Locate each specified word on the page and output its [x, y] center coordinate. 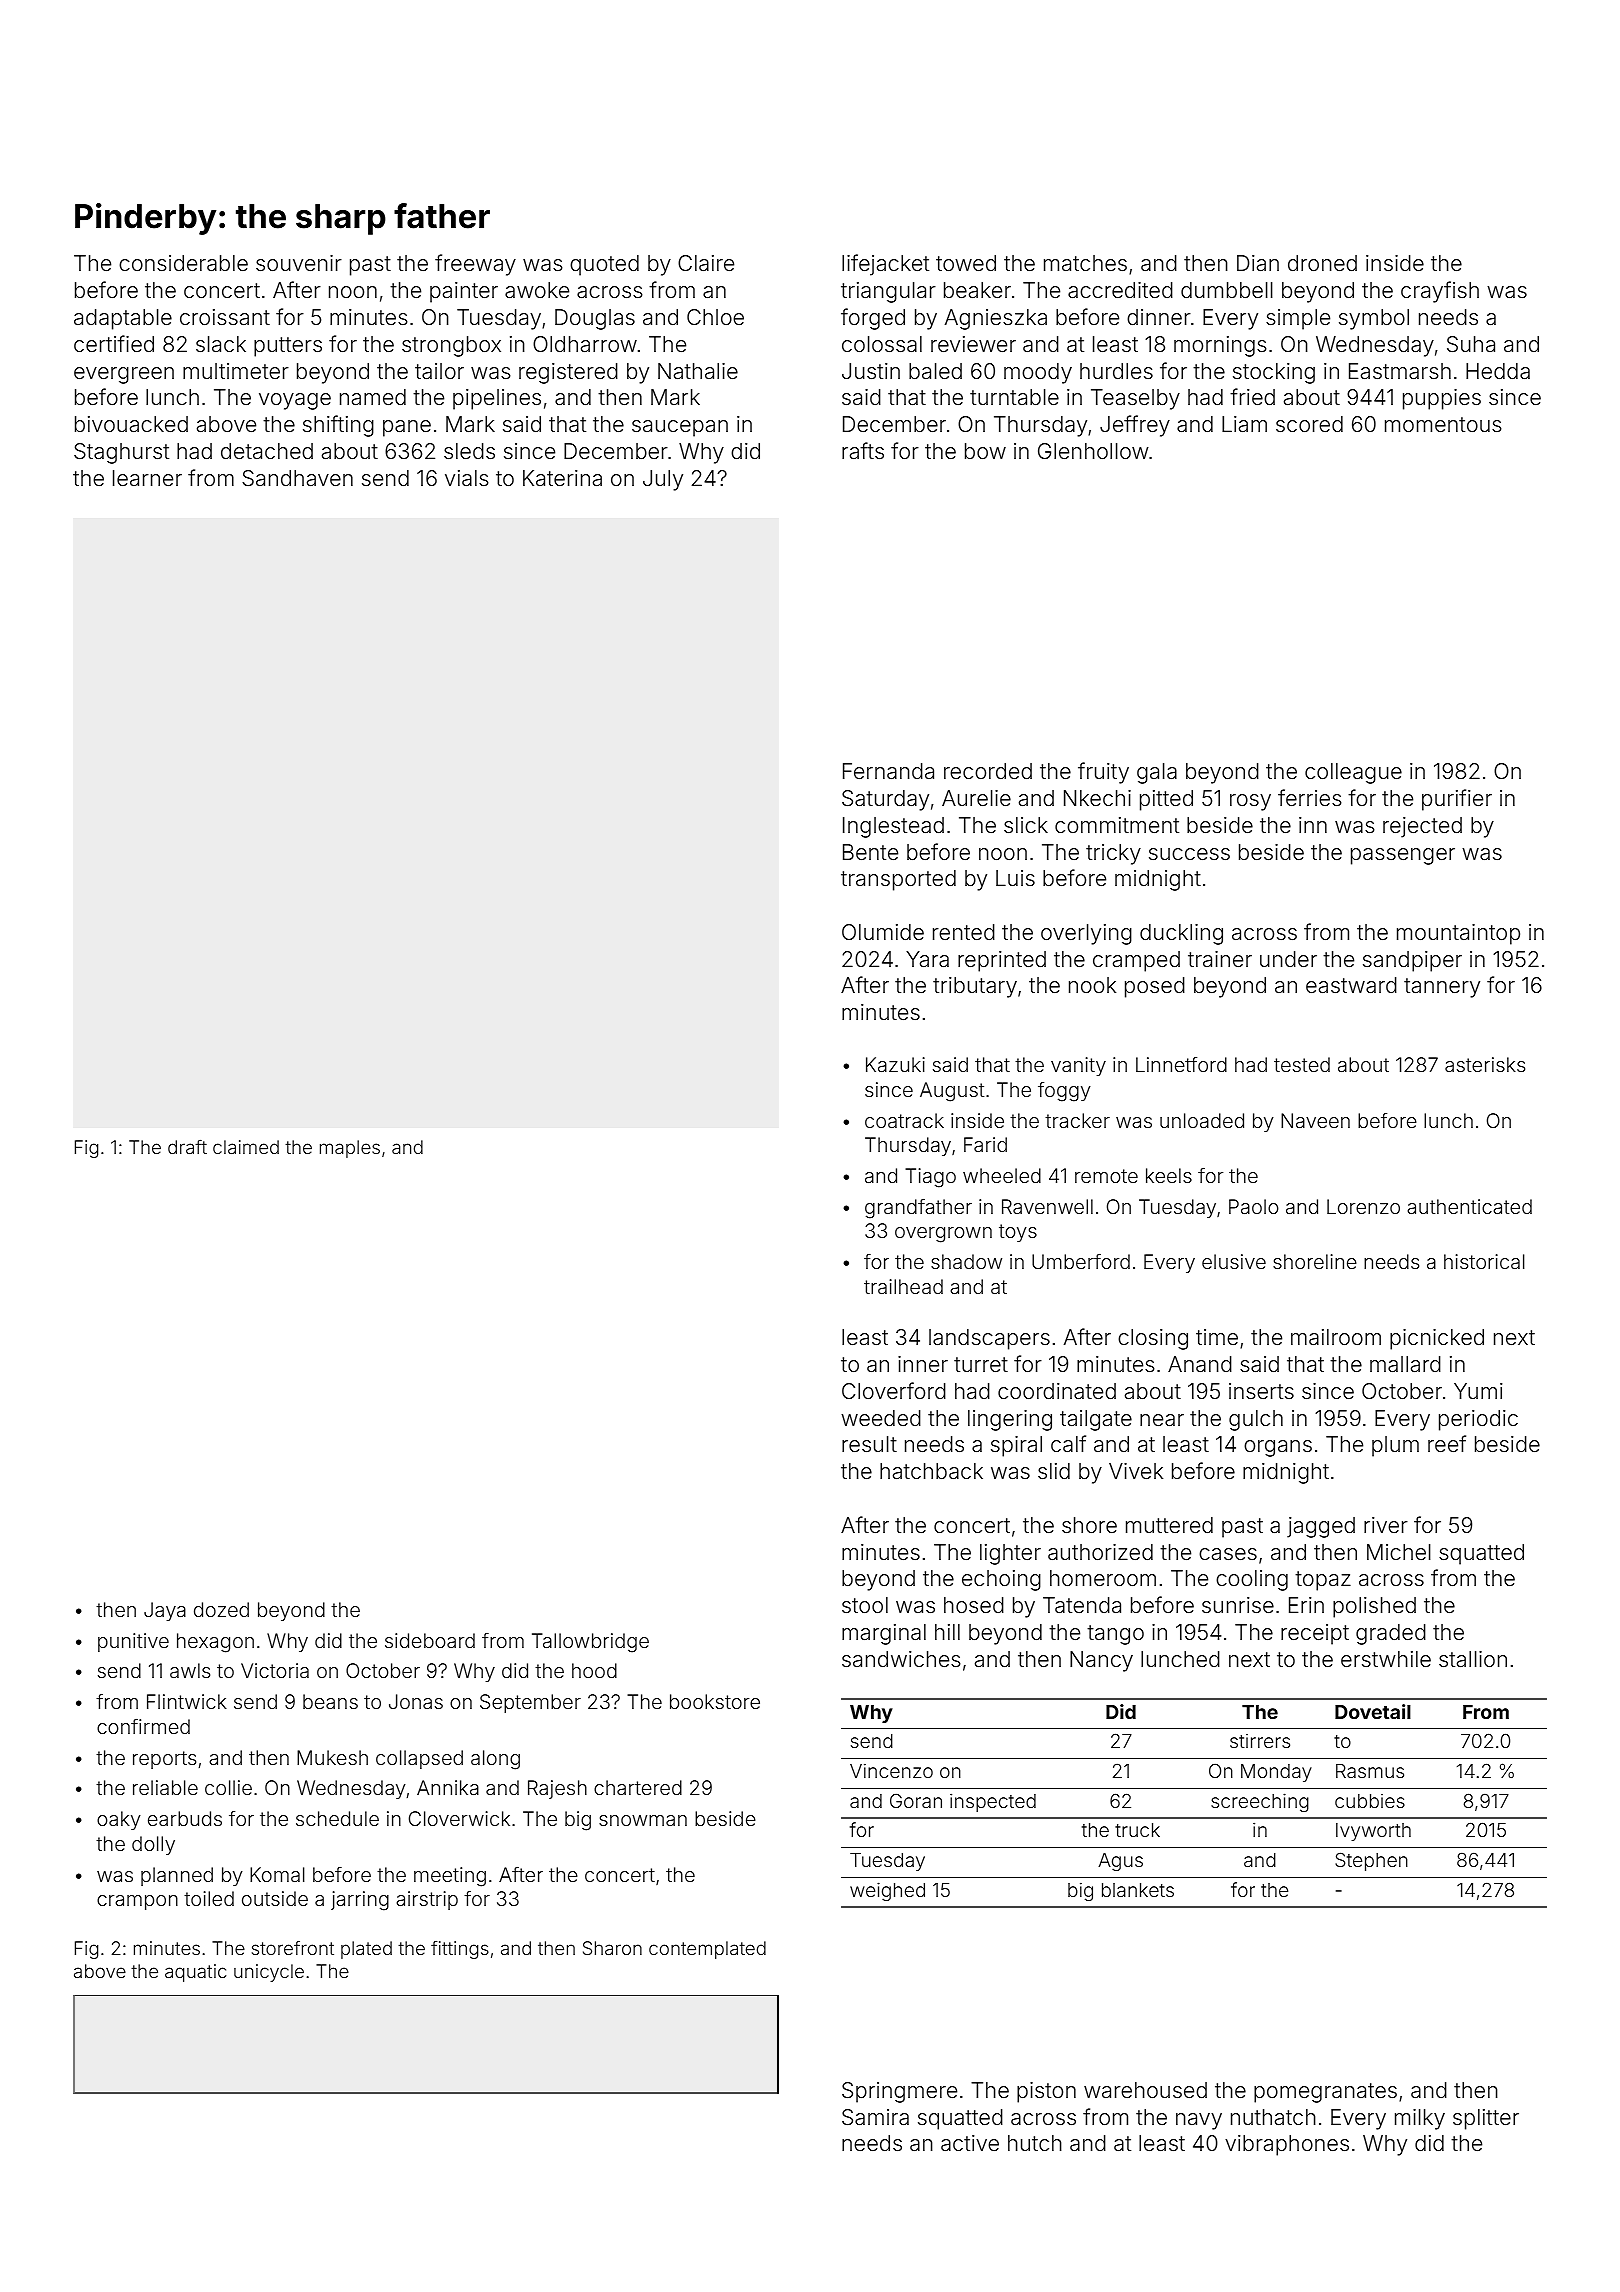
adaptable [123, 319]
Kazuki [895, 1064]
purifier [1457, 800]
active [970, 2143]
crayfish [1440, 292]
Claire [706, 263]
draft [187, 1146]
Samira [875, 2117]
